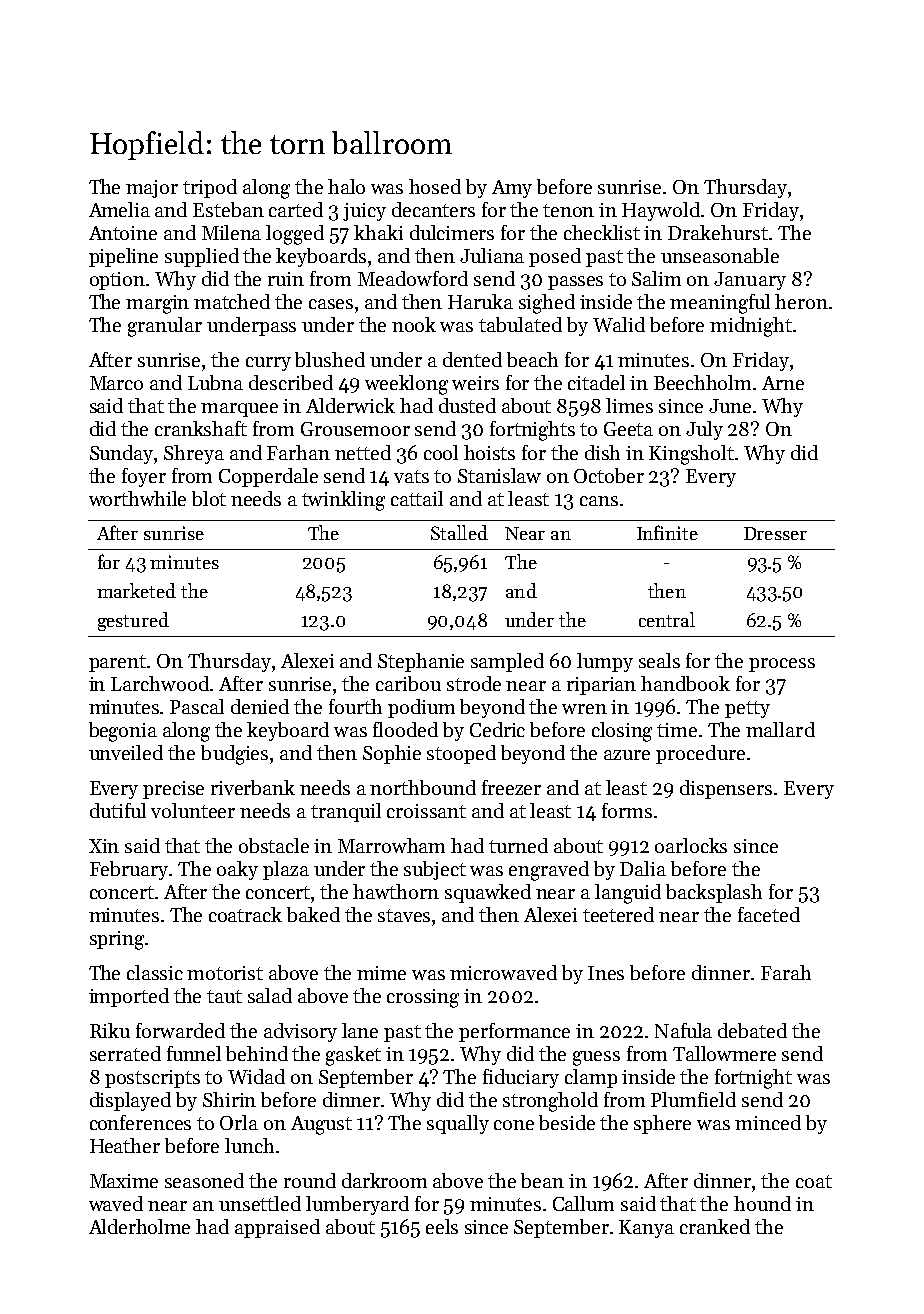  I want to click on major, so click(152, 189).
